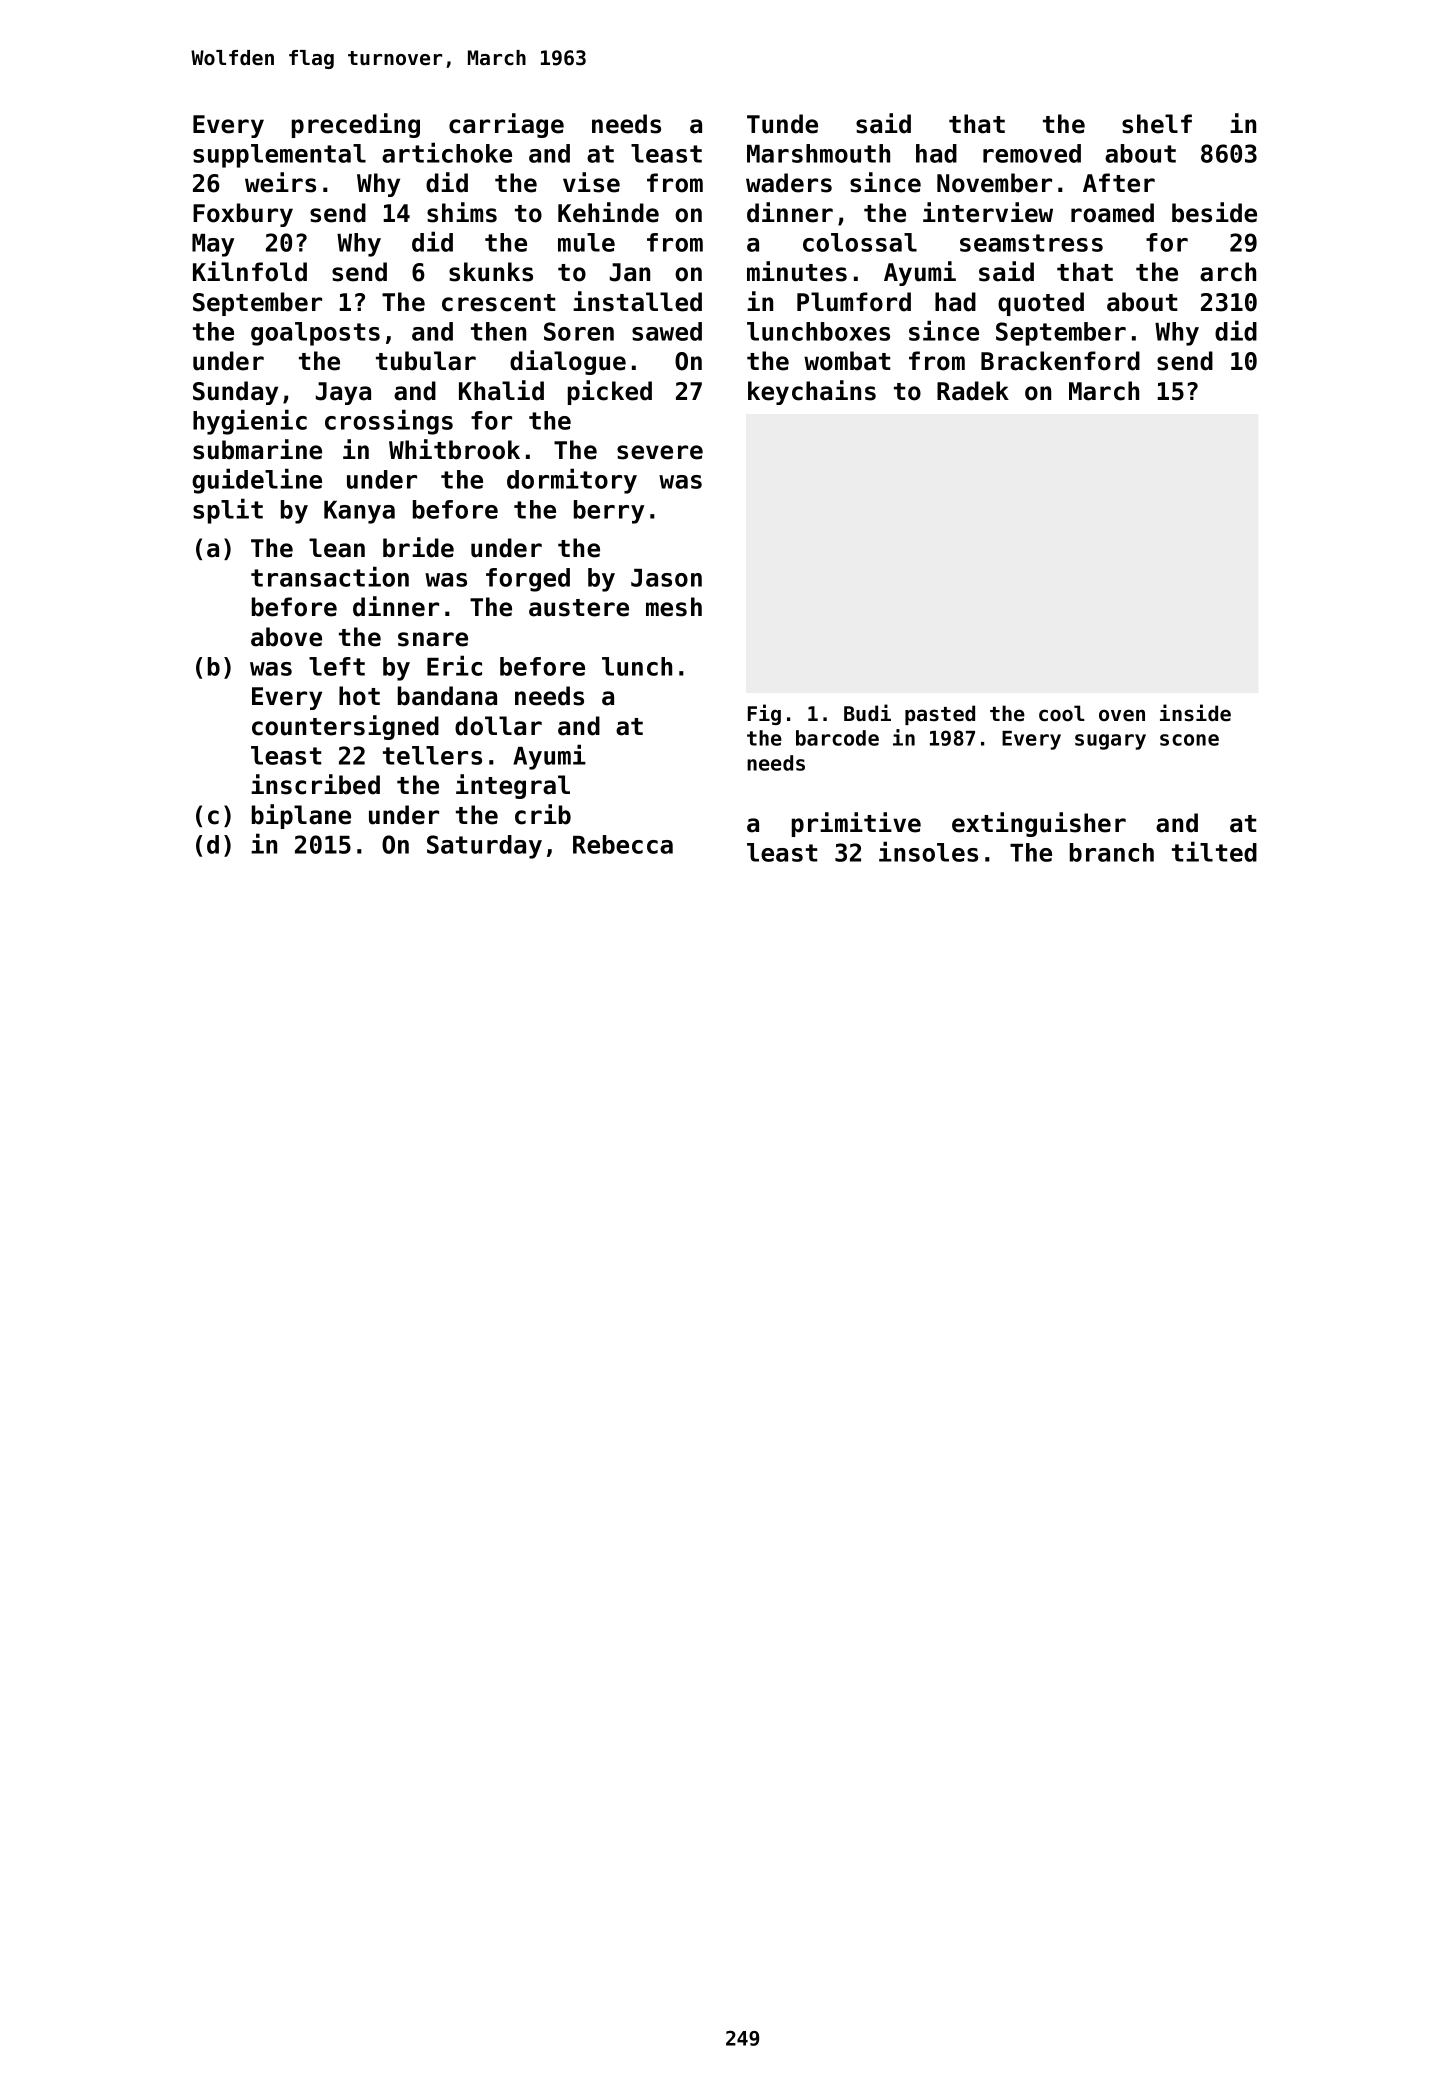 This screenshot has width=1450, height=2100. Describe the element at coordinates (623, 844) in the screenshot. I see `Rebecca` at that location.
